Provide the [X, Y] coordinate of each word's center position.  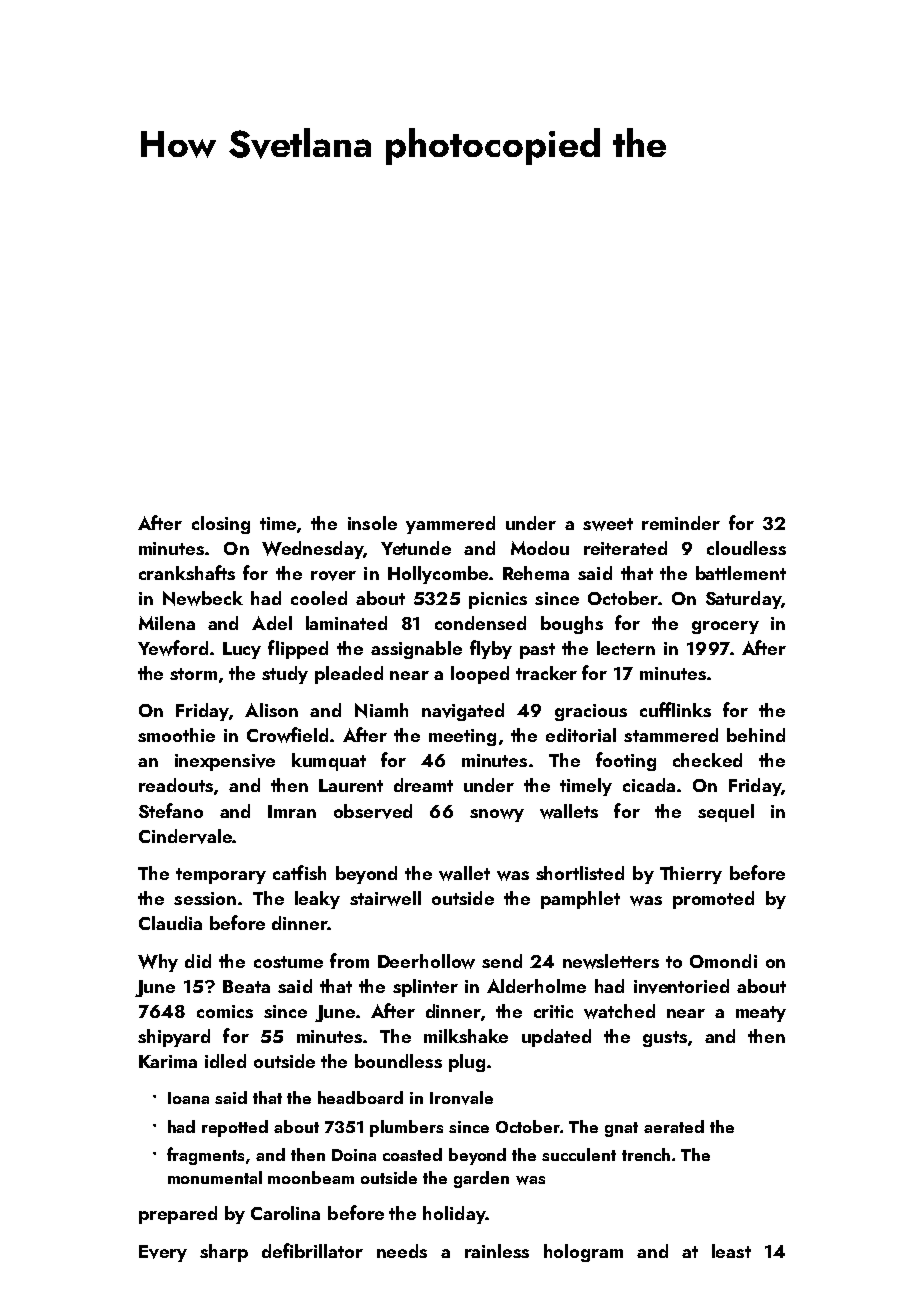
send [502, 961]
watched [619, 1011]
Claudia [170, 923]
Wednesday [312, 550]
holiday [454, 1215]
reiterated [625, 548]
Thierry [691, 875]
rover [333, 576]
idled [225, 1061]
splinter [425, 988]
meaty [761, 1014]
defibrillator [312, 1250]
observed [373, 811]
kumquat [329, 762]
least [731, 1251]
